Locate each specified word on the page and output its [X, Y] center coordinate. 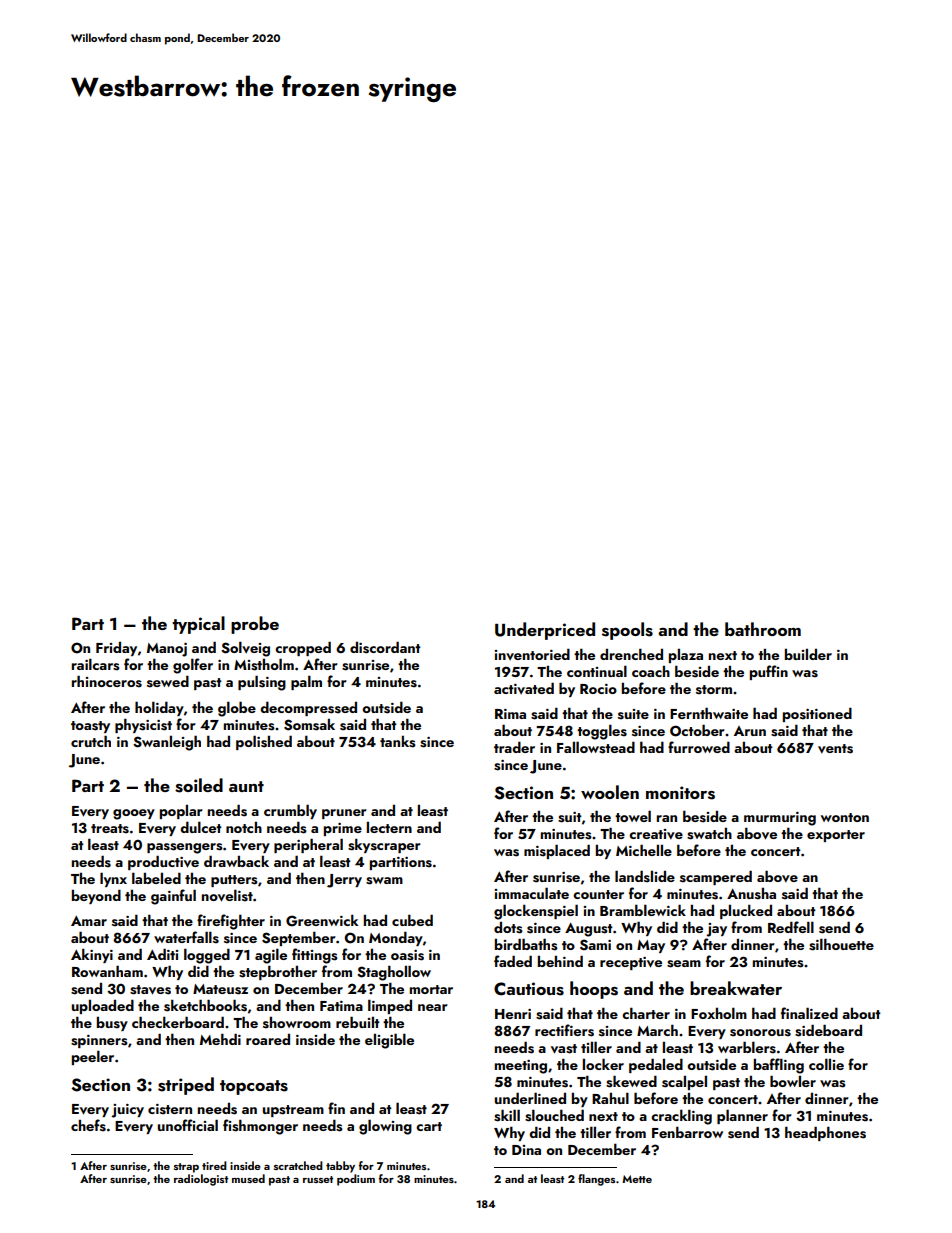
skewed [631, 1081]
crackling [681, 1117]
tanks [398, 742]
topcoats [254, 1087]
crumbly [290, 811]
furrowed [699, 747]
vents [835, 749]
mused [248, 1178]
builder [808, 654]
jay [716, 930]
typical [198, 625]
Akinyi [92, 955]
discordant [385, 647]
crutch [91, 741]
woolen [610, 792]
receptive [631, 963]
